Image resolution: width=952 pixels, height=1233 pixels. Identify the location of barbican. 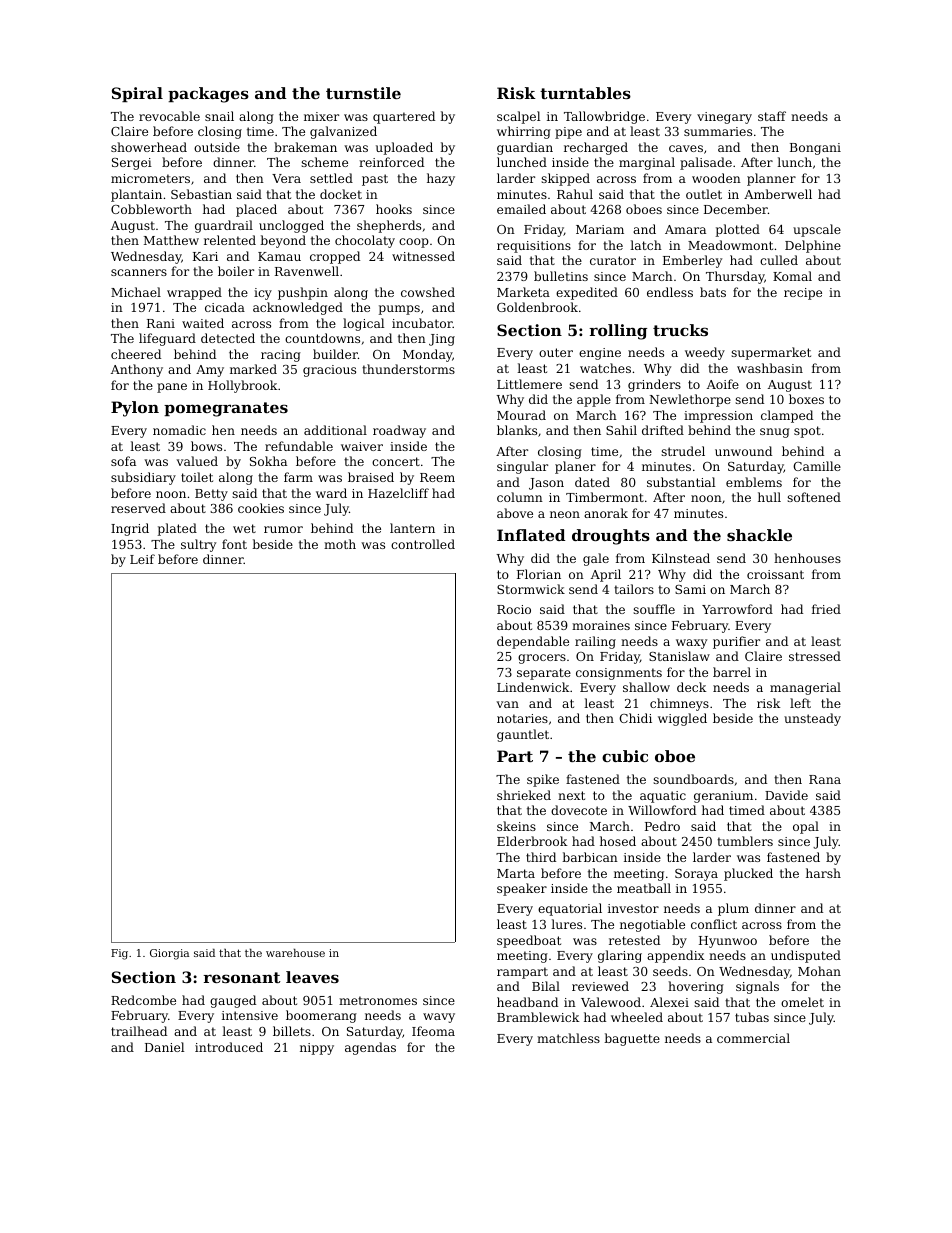
(590, 857).
